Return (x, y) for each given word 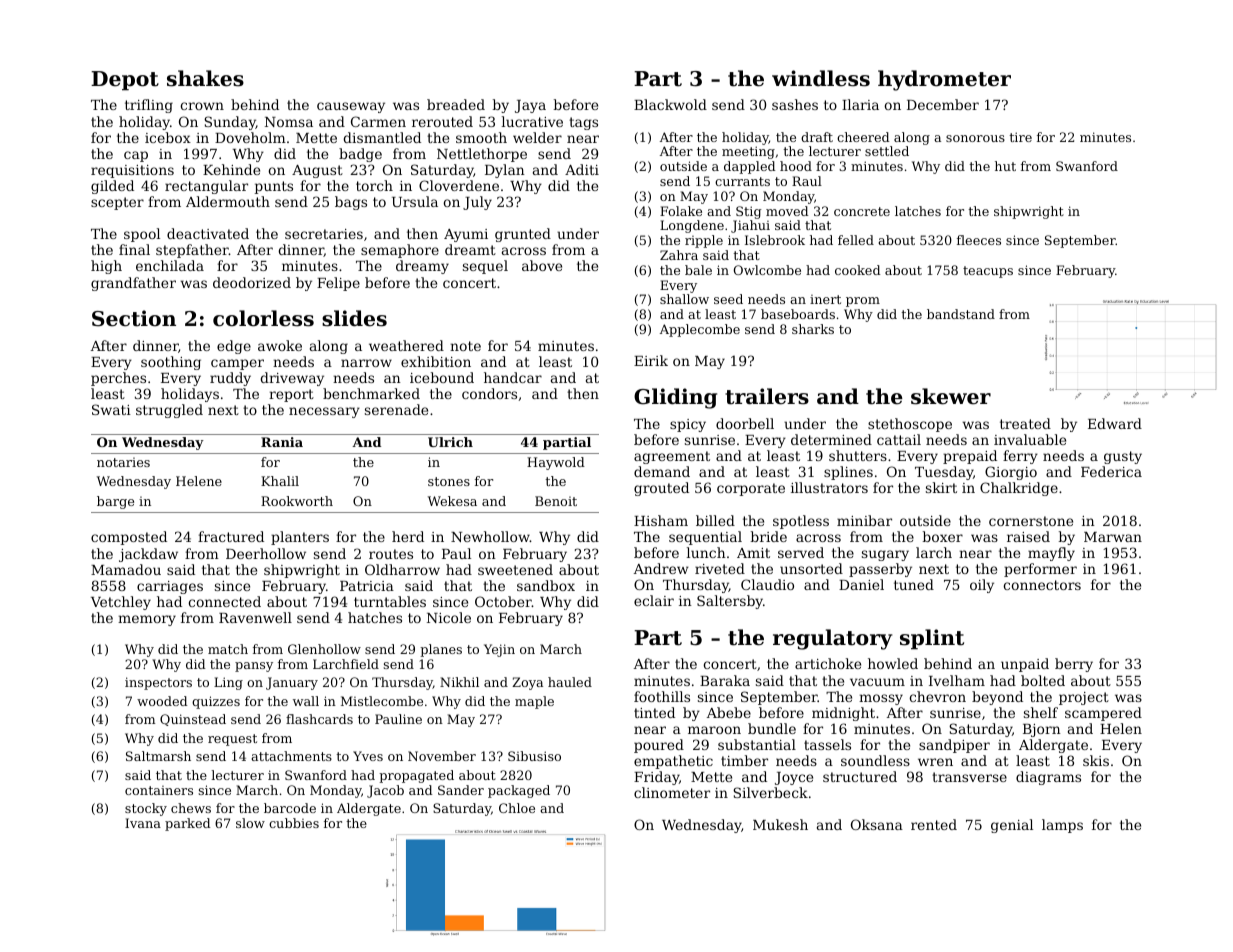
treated (1025, 423)
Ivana (143, 823)
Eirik (651, 360)
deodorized (252, 282)
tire (1020, 137)
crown (202, 106)
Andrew (661, 568)
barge (115, 502)
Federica (1111, 471)
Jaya (530, 106)
